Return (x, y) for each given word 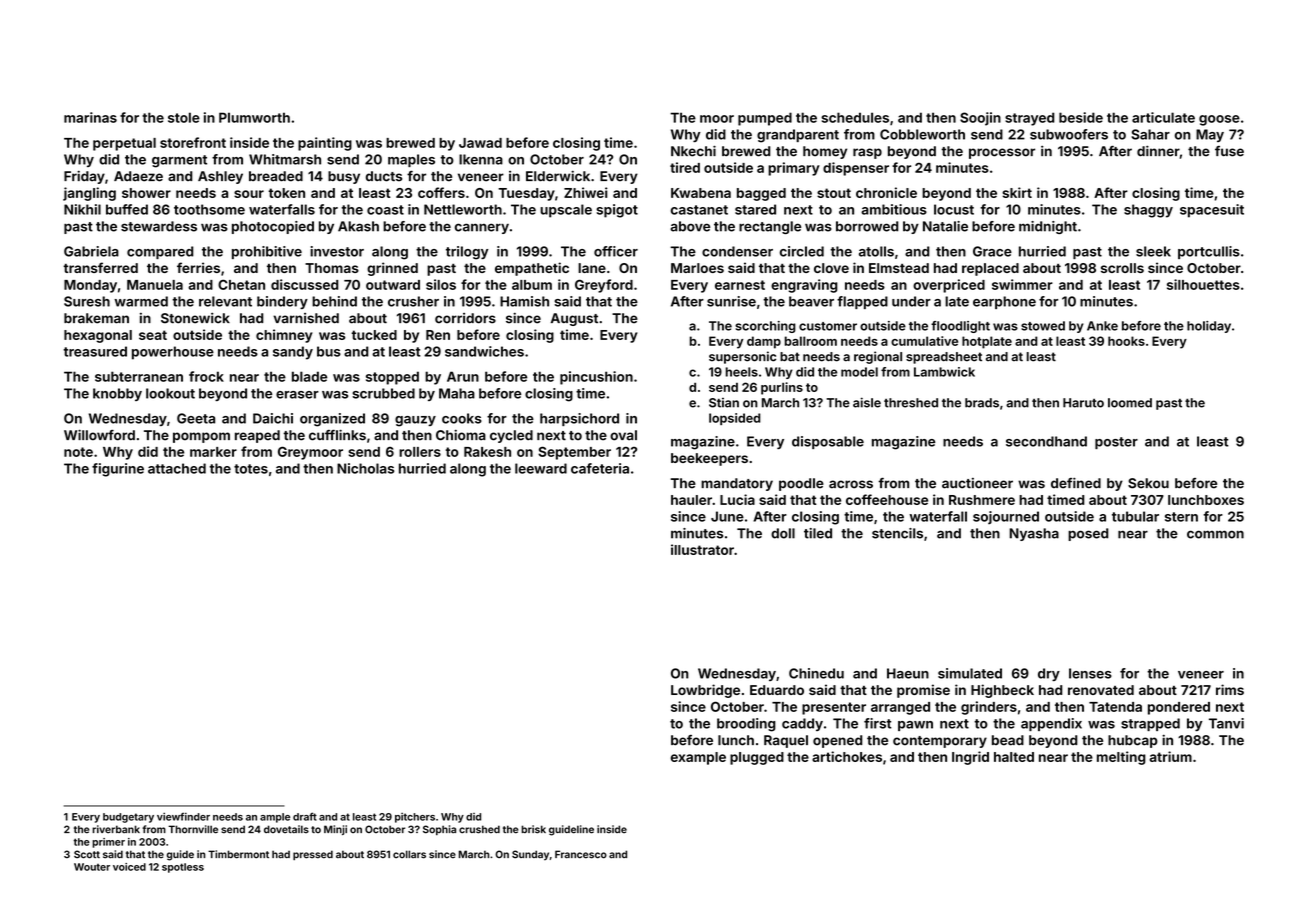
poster (1116, 443)
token (286, 193)
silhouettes (1203, 284)
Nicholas (365, 468)
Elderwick (558, 176)
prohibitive (267, 252)
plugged (757, 758)
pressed (313, 855)
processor (1002, 153)
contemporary (940, 742)
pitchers (415, 818)
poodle (801, 484)
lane (592, 268)
